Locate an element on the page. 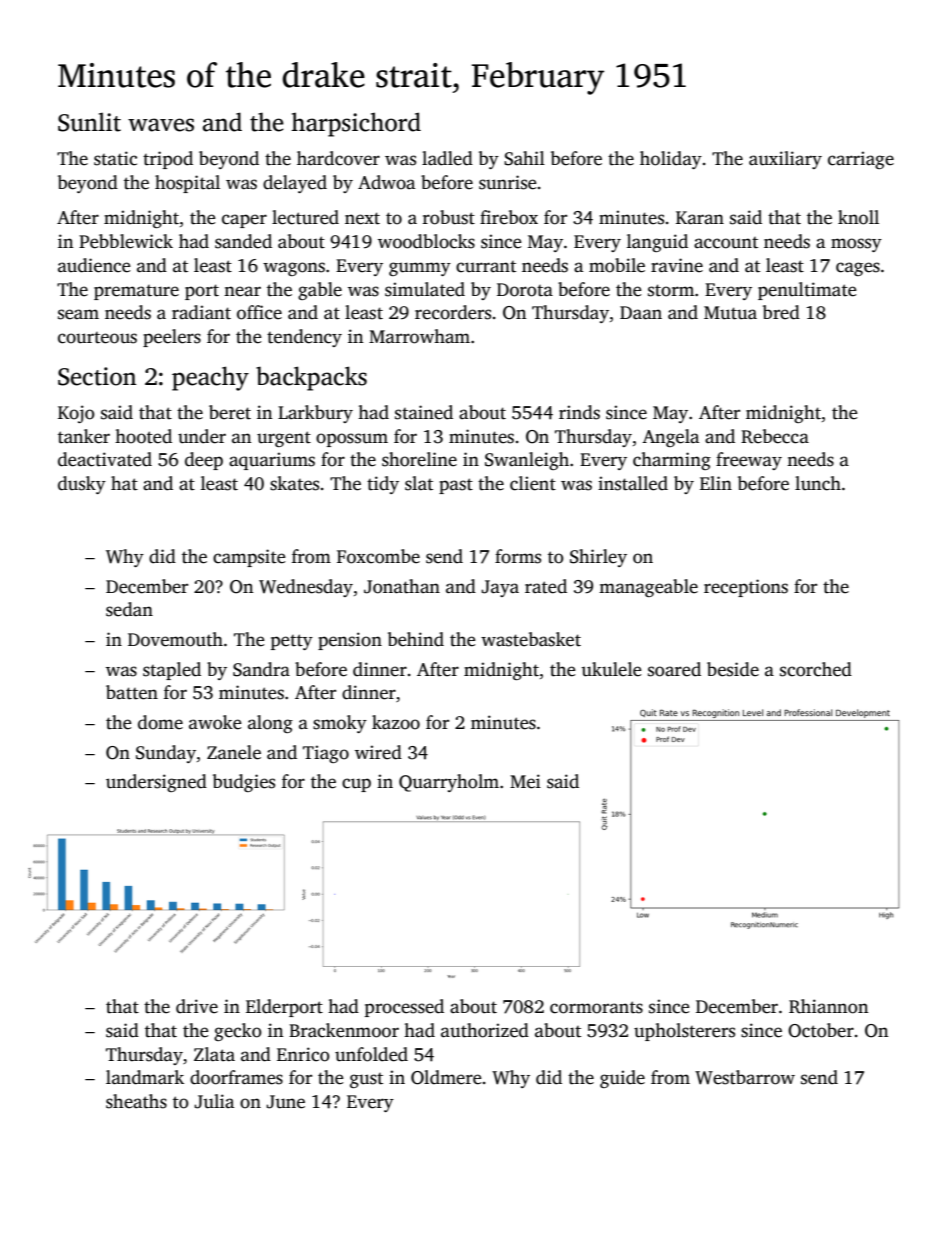 This image has width=952, height=1233. drive is located at coordinates (197, 1006).
